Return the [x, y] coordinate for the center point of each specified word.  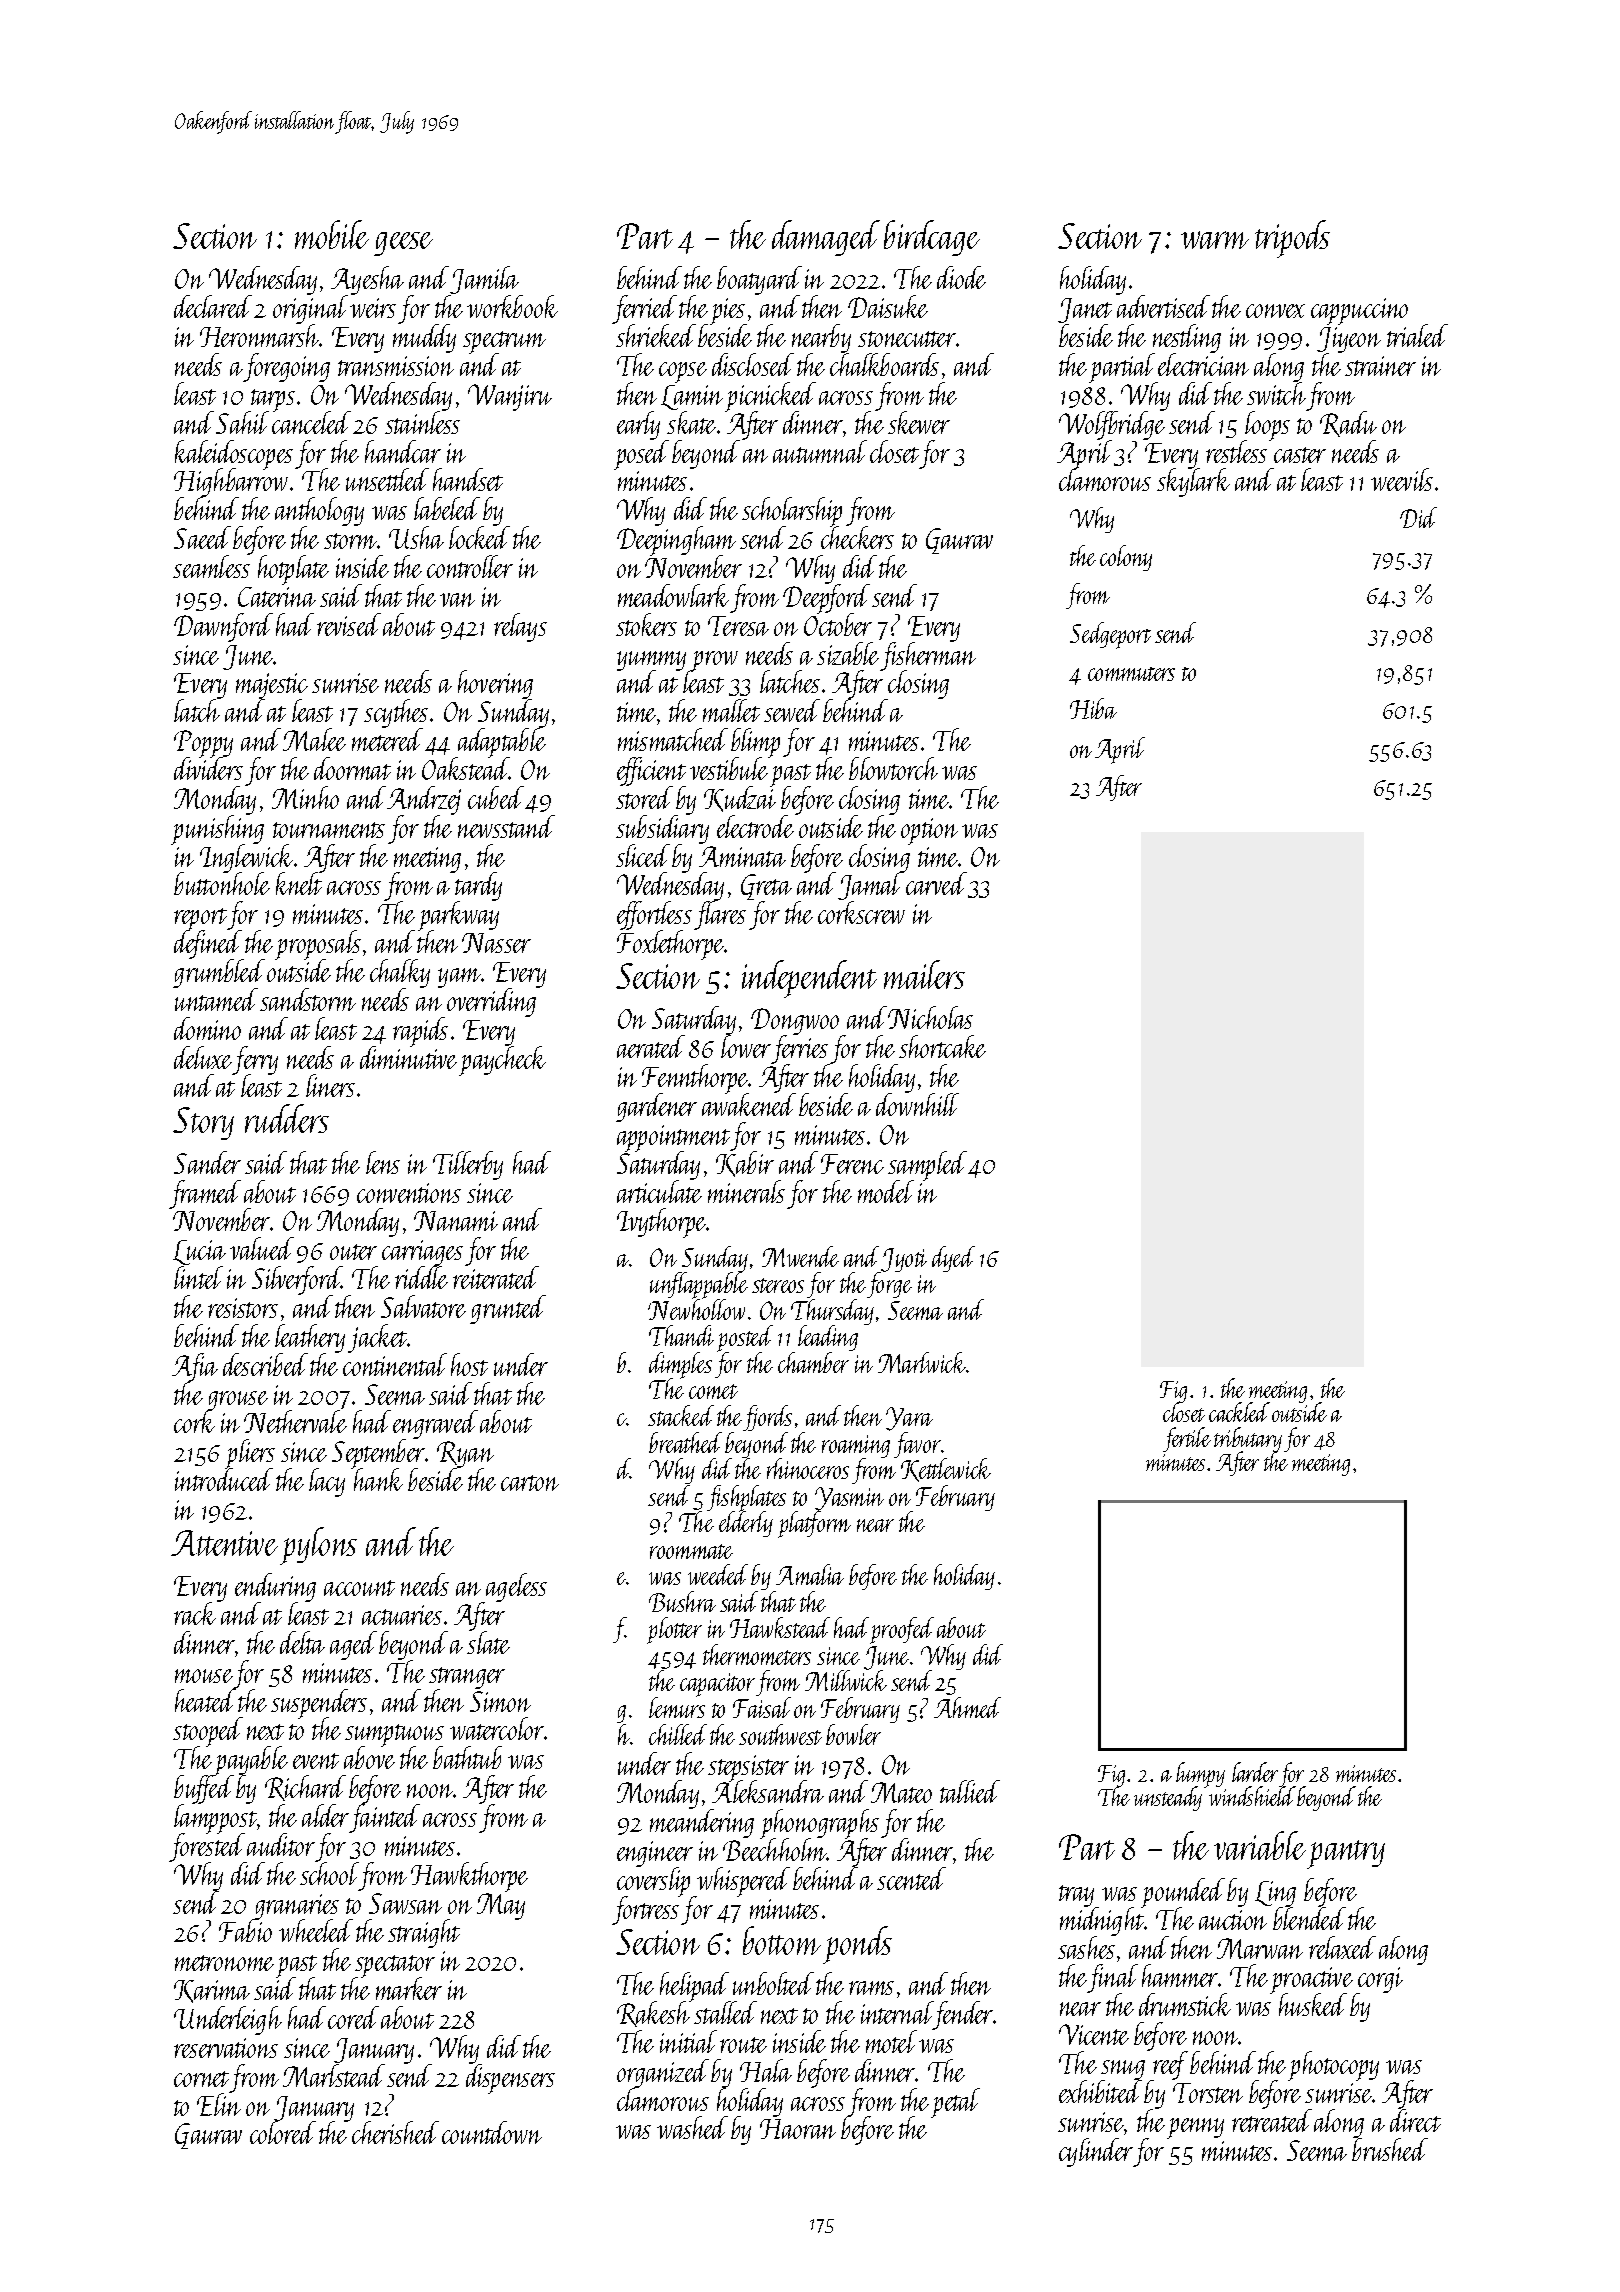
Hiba [1093, 708]
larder [1255, 1772]
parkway [458, 916]
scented [911, 1878]
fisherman [928, 656]
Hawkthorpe [469, 1877]
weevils [1402, 479]
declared [213, 306]
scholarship [792, 512]
